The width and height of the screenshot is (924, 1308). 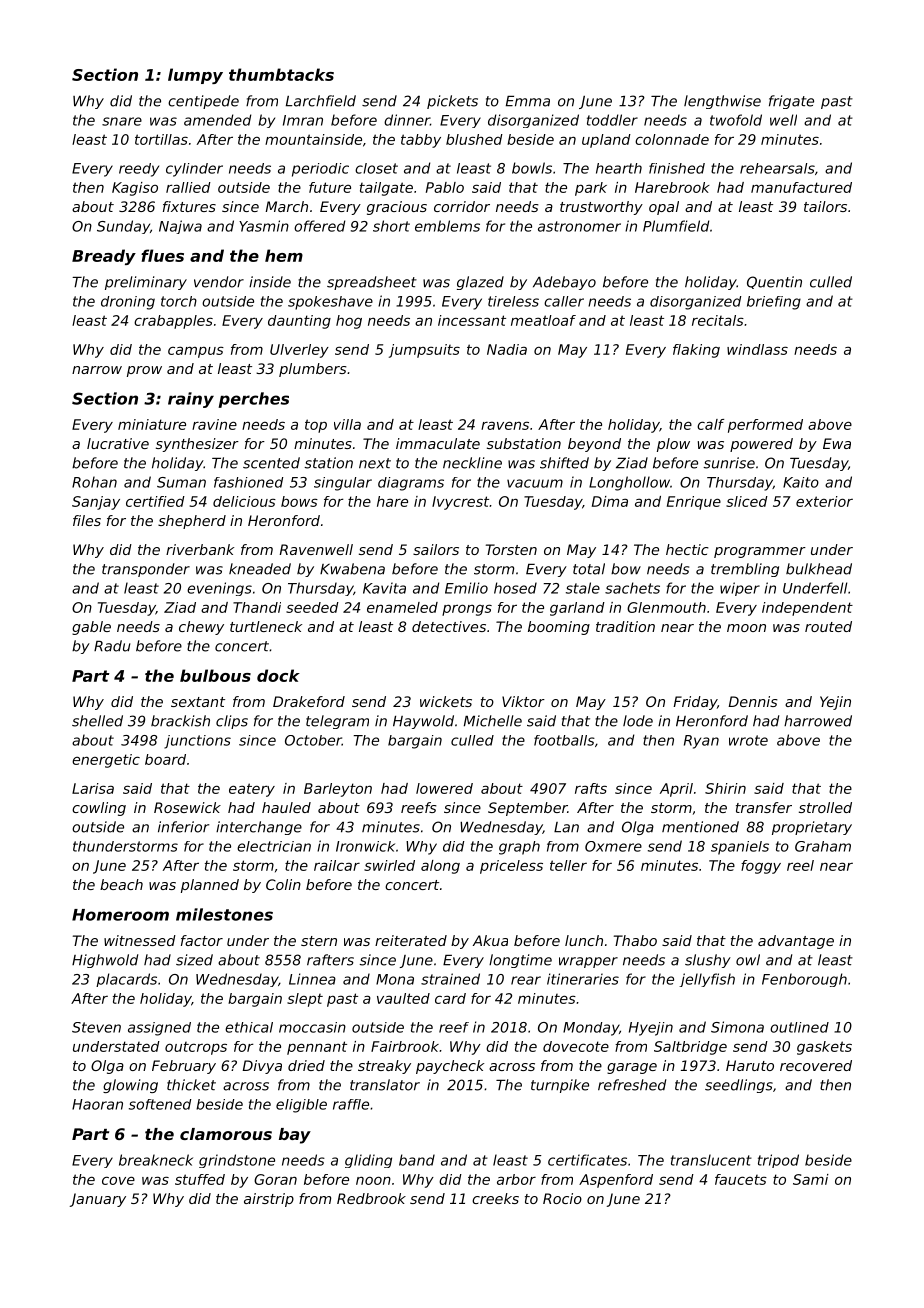 I want to click on noon, so click(x=373, y=1180).
